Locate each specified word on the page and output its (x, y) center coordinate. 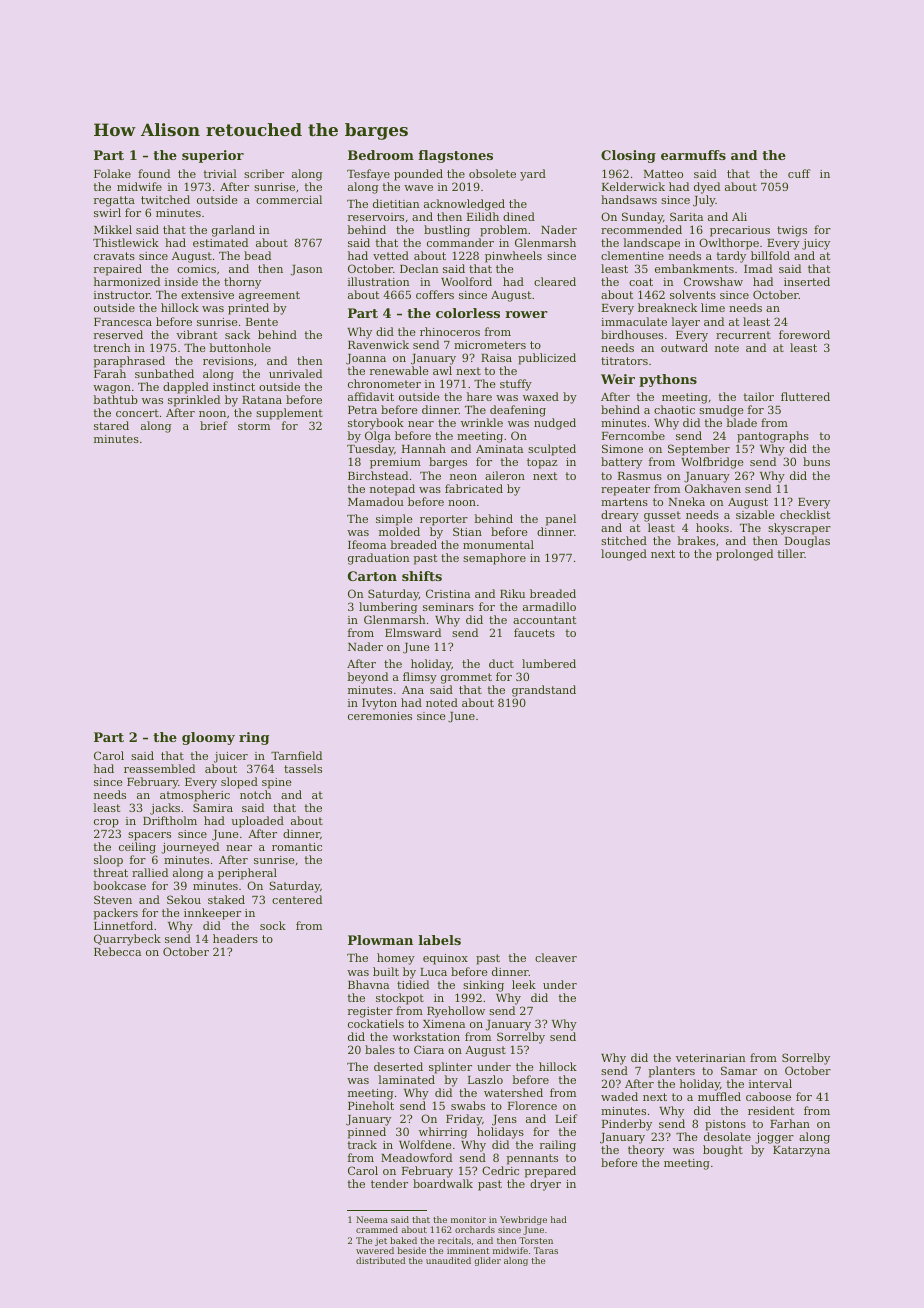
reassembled (159, 768)
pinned (366, 1133)
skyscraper (799, 529)
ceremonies (380, 716)
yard (533, 175)
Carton (372, 576)
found (154, 173)
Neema (372, 1219)
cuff (799, 173)
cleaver (556, 957)
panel (560, 520)
